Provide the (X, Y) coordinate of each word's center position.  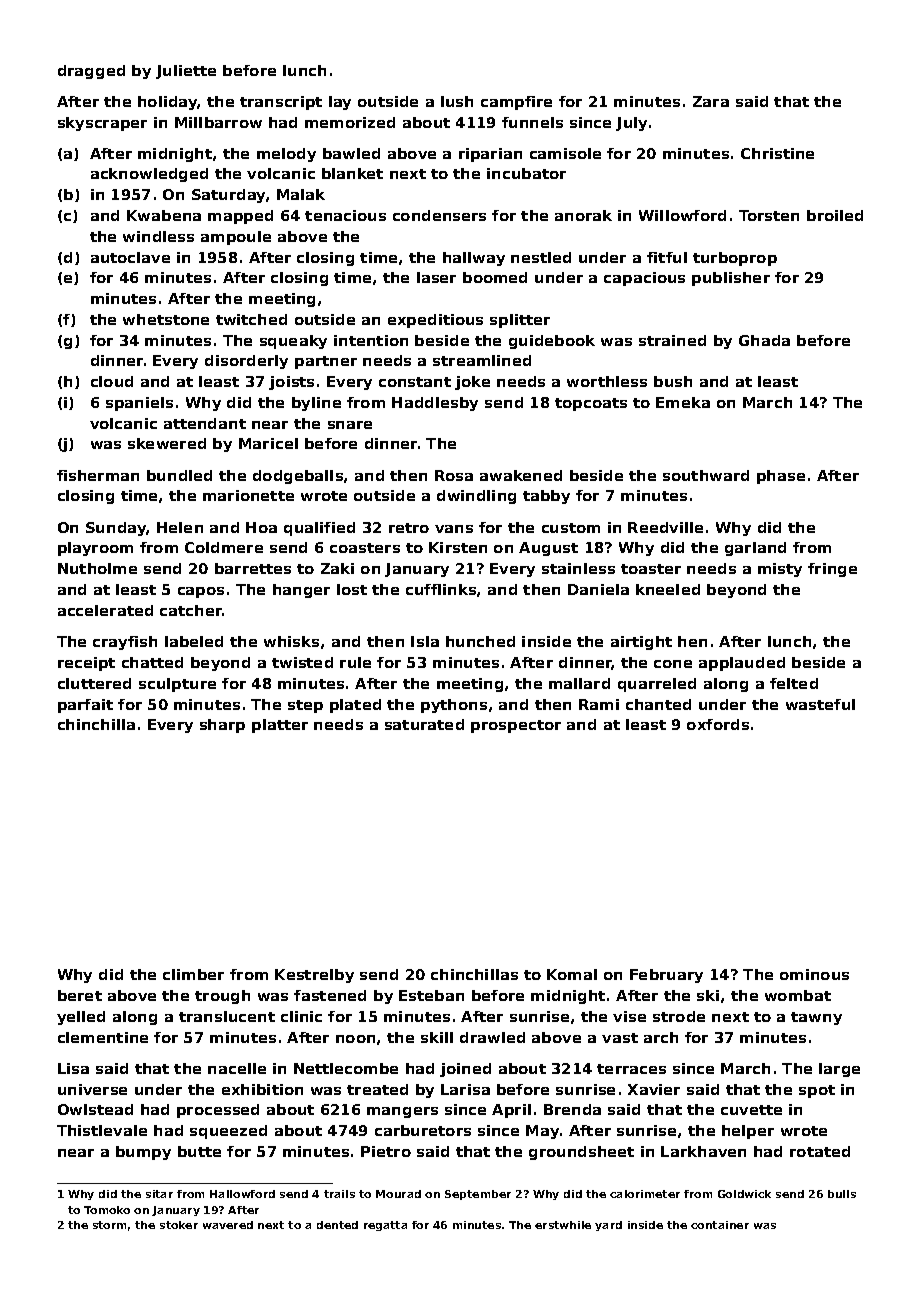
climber (193, 974)
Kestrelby (314, 976)
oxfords (718, 724)
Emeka (683, 402)
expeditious (435, 321)
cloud (112, 381)
